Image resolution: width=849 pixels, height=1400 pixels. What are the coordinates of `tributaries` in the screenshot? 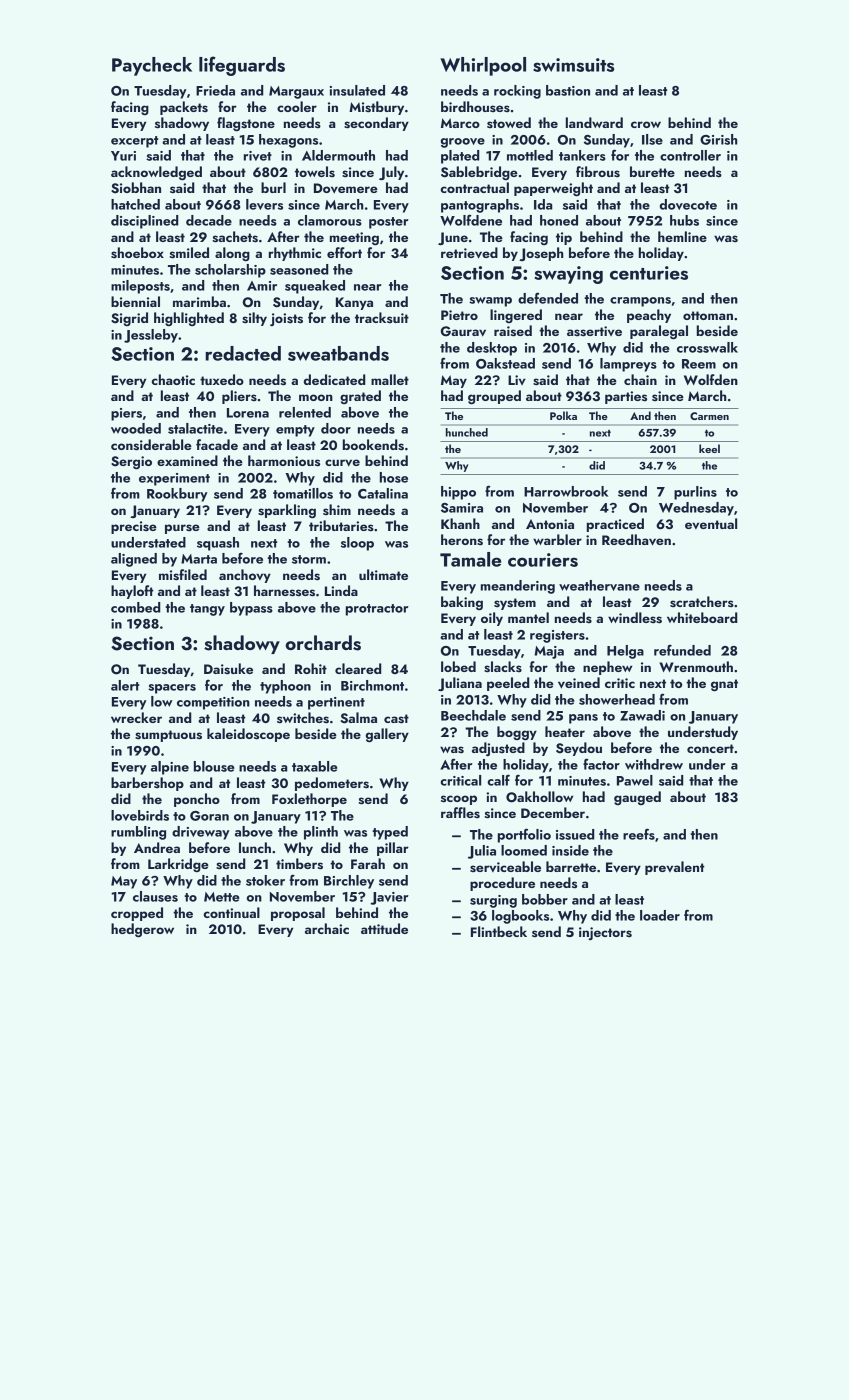 It's located at (341, 525).
